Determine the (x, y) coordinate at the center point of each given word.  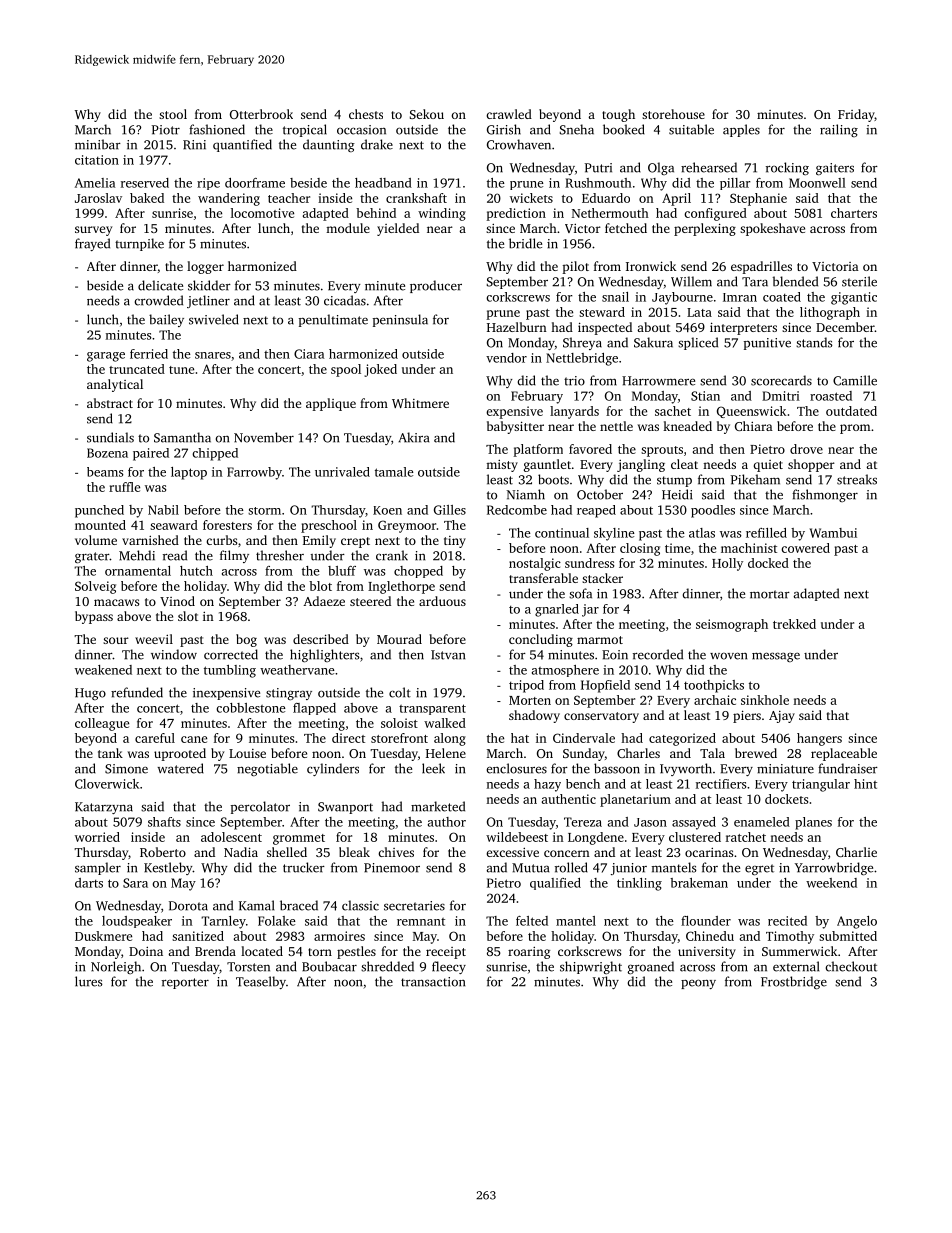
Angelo (857, 922)
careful (155, 738)
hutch (196, 571)
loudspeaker (137, 922)
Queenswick (751, 412)
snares (213, 355)
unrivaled (342, 472)
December (845, 327)
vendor (506, 358)
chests (366, 114)
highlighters (325, 656)
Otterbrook (261, 114)
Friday (856, 115)
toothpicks (714, 686)
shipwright (591, 967)
